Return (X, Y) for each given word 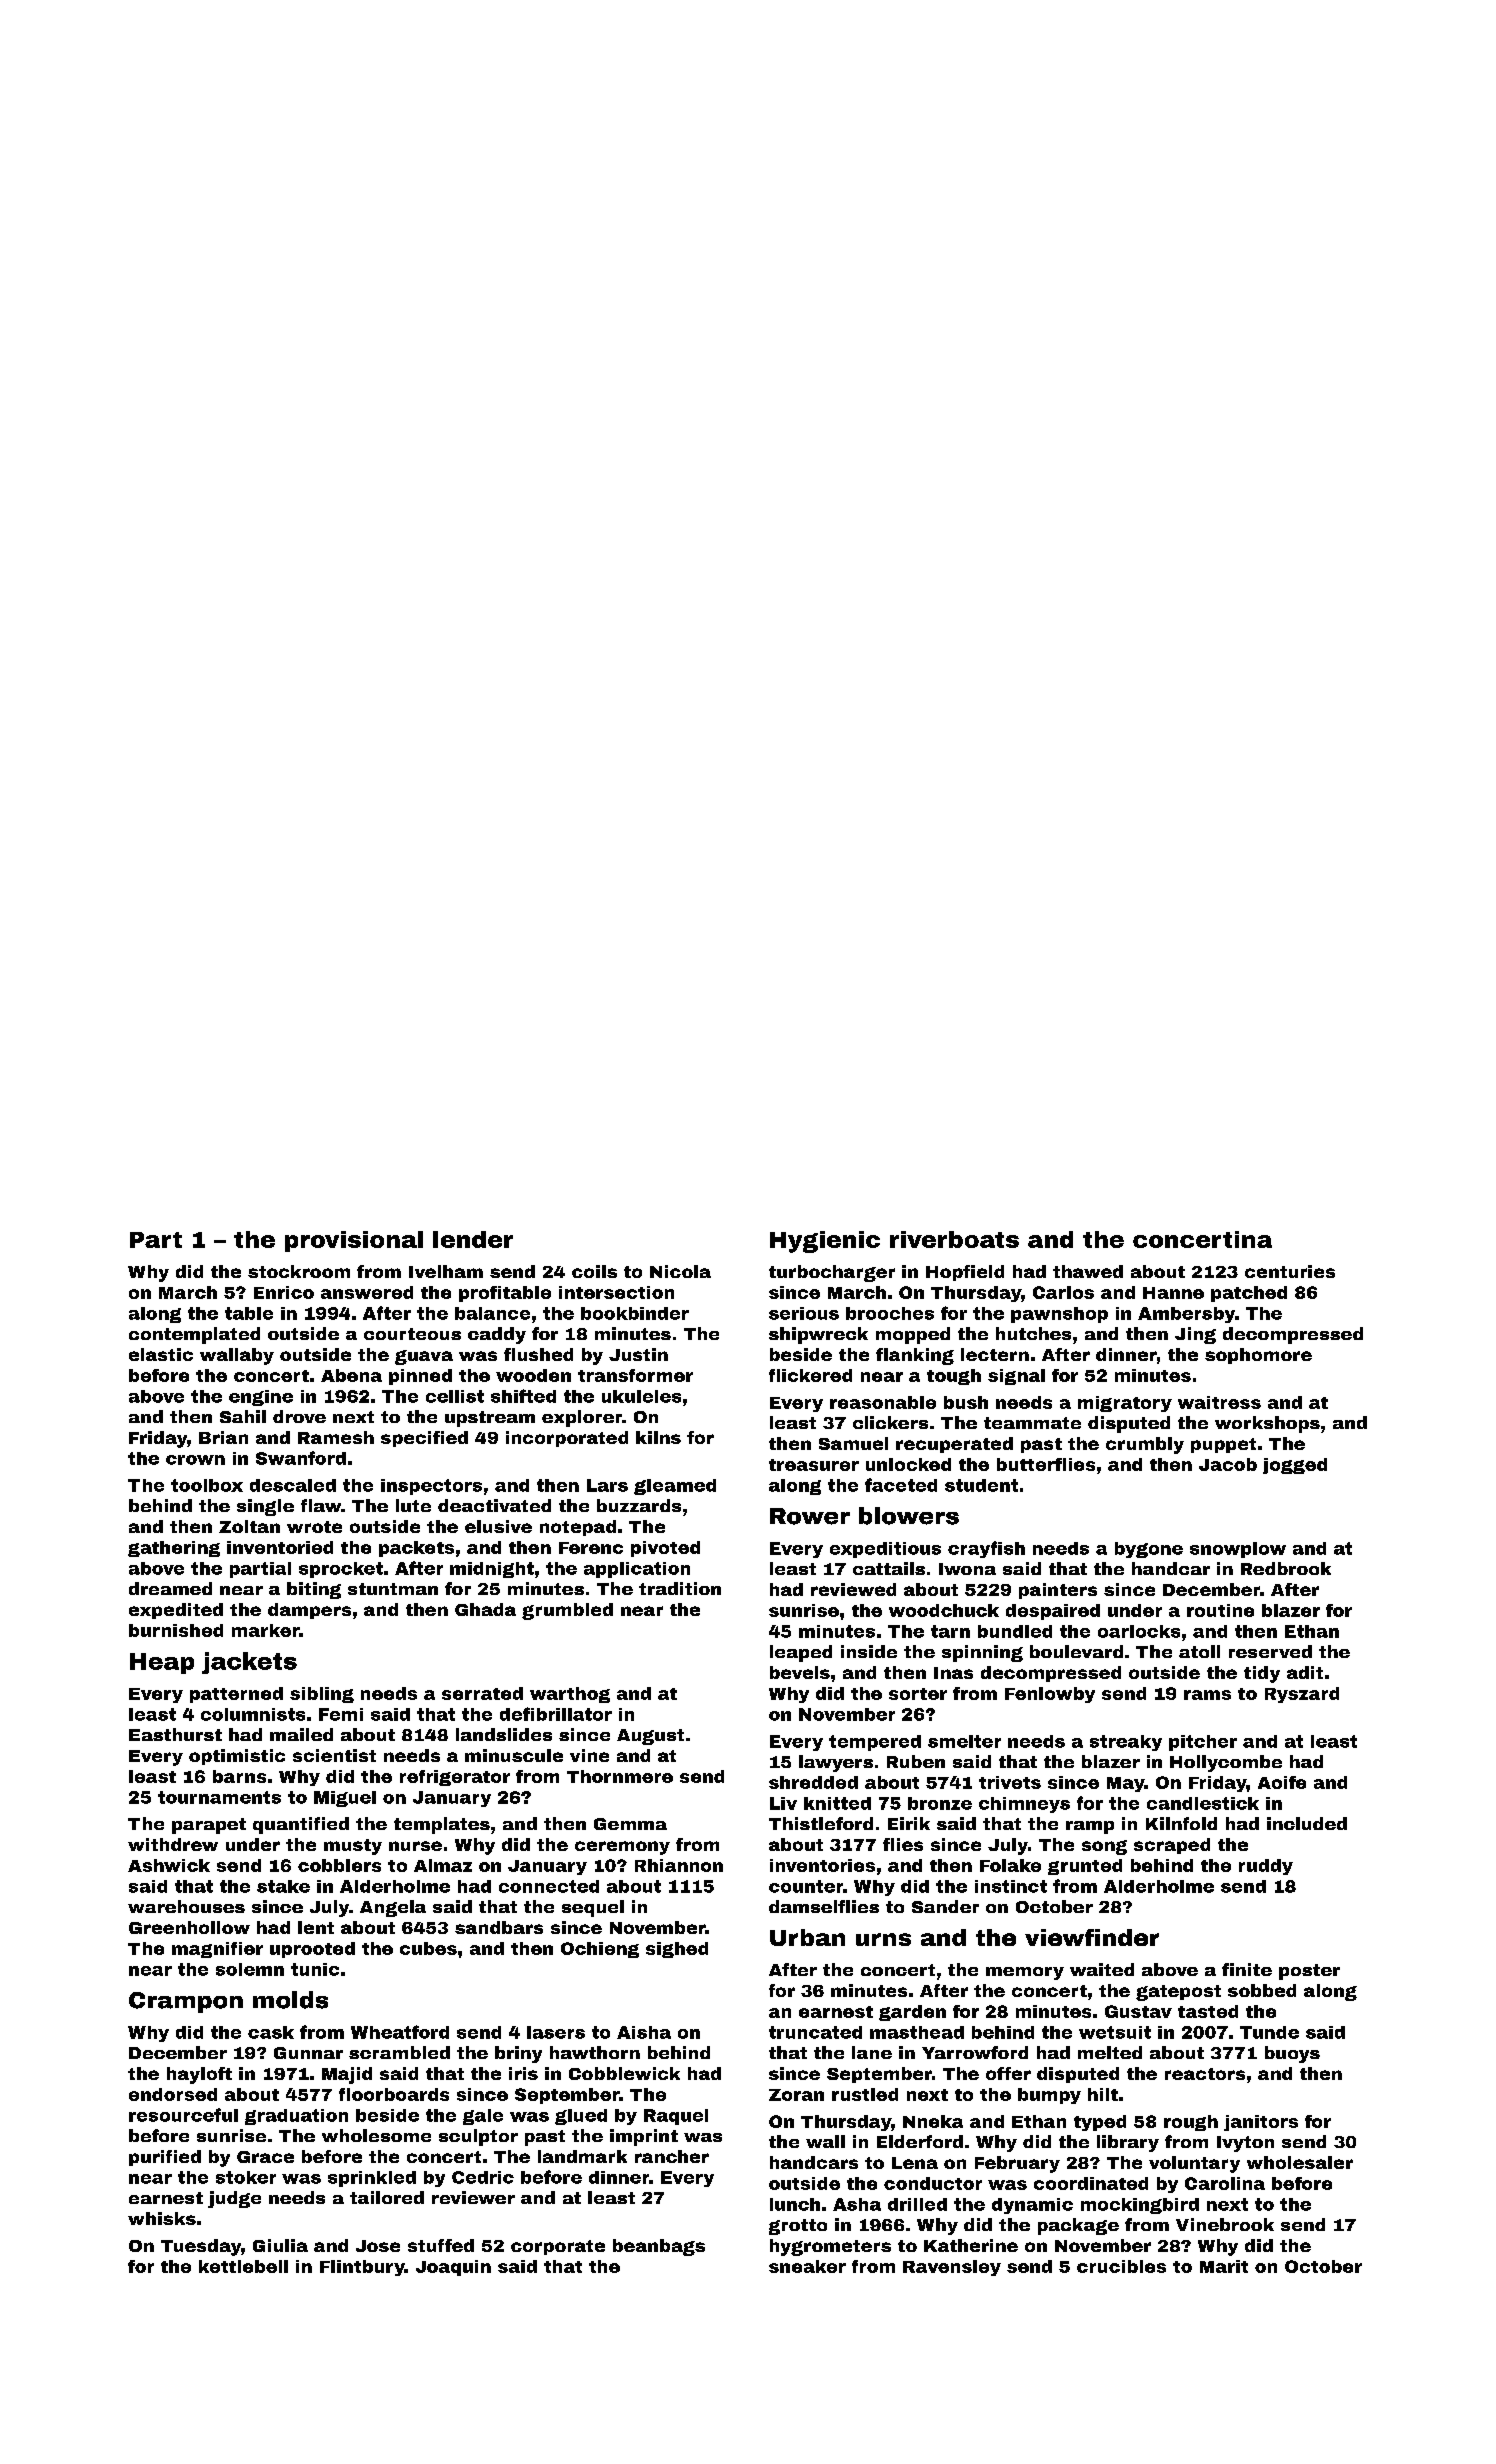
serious (804, 1313)
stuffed (441, 2245)
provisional (354, 1241)
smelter (964, 1741)
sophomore (1258, 1356)
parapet (209, 1826)
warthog (570, 1695)
